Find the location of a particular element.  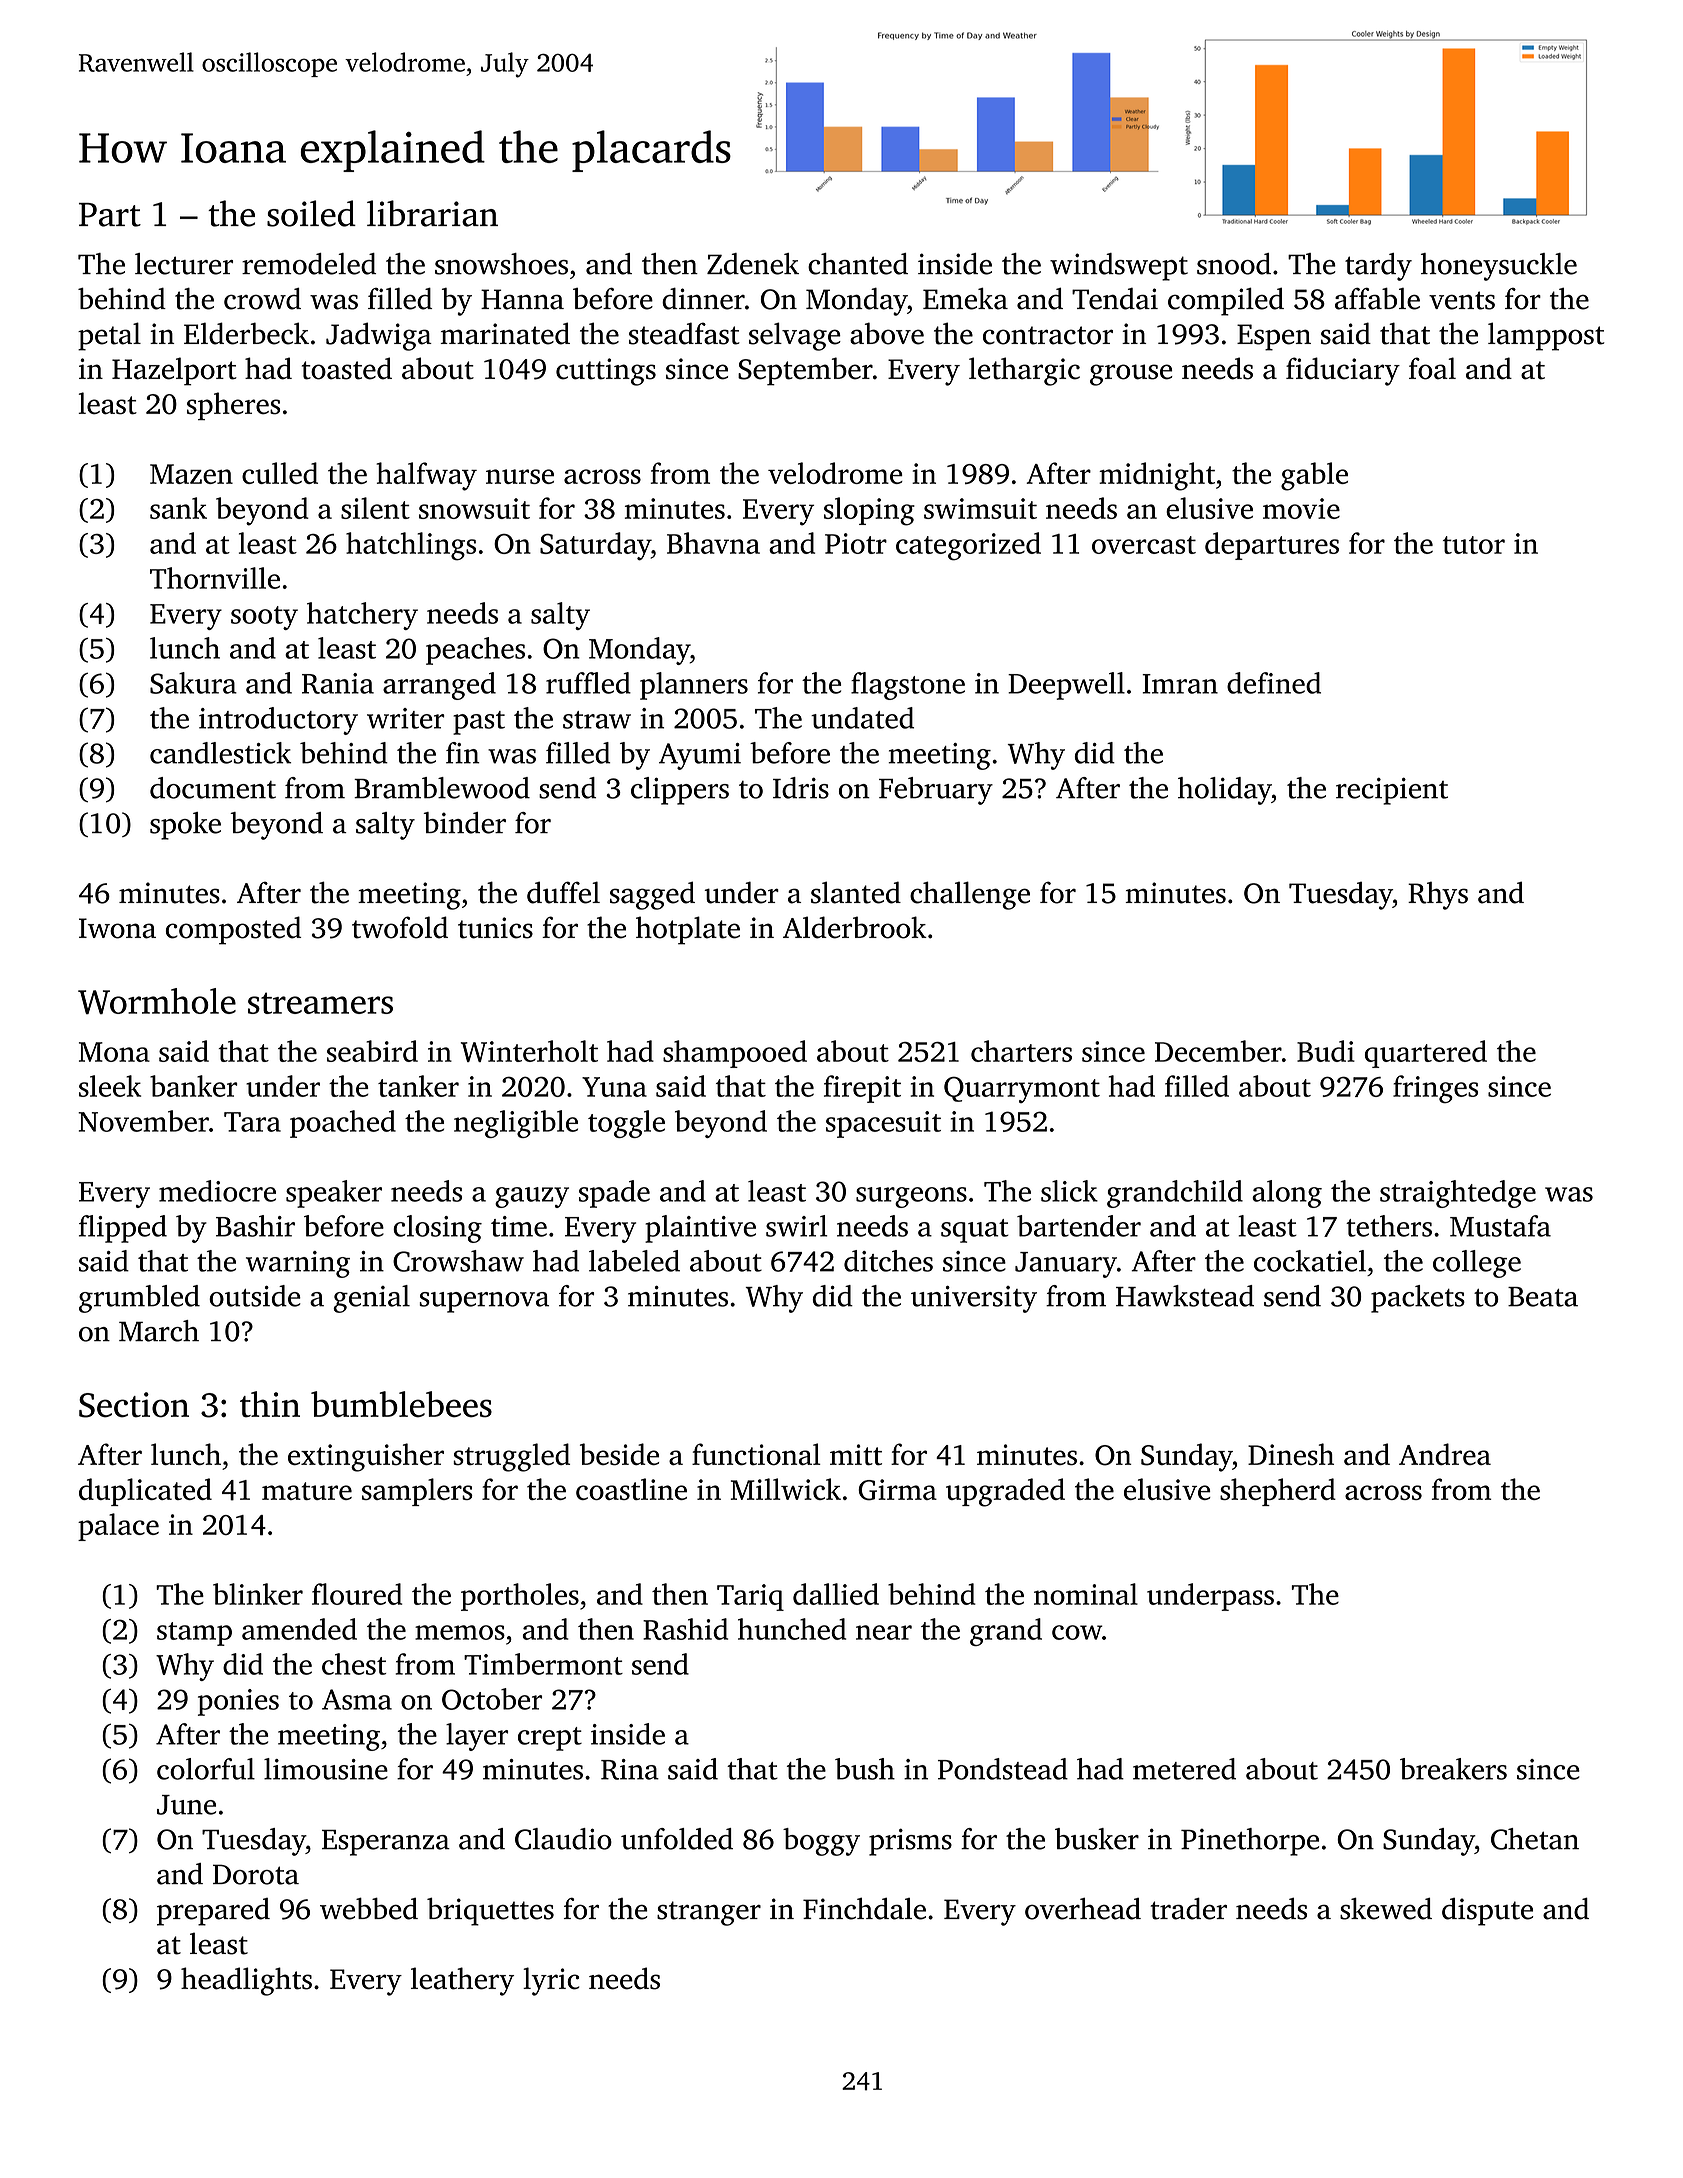

movie is located at coordinates (1301, 508).
